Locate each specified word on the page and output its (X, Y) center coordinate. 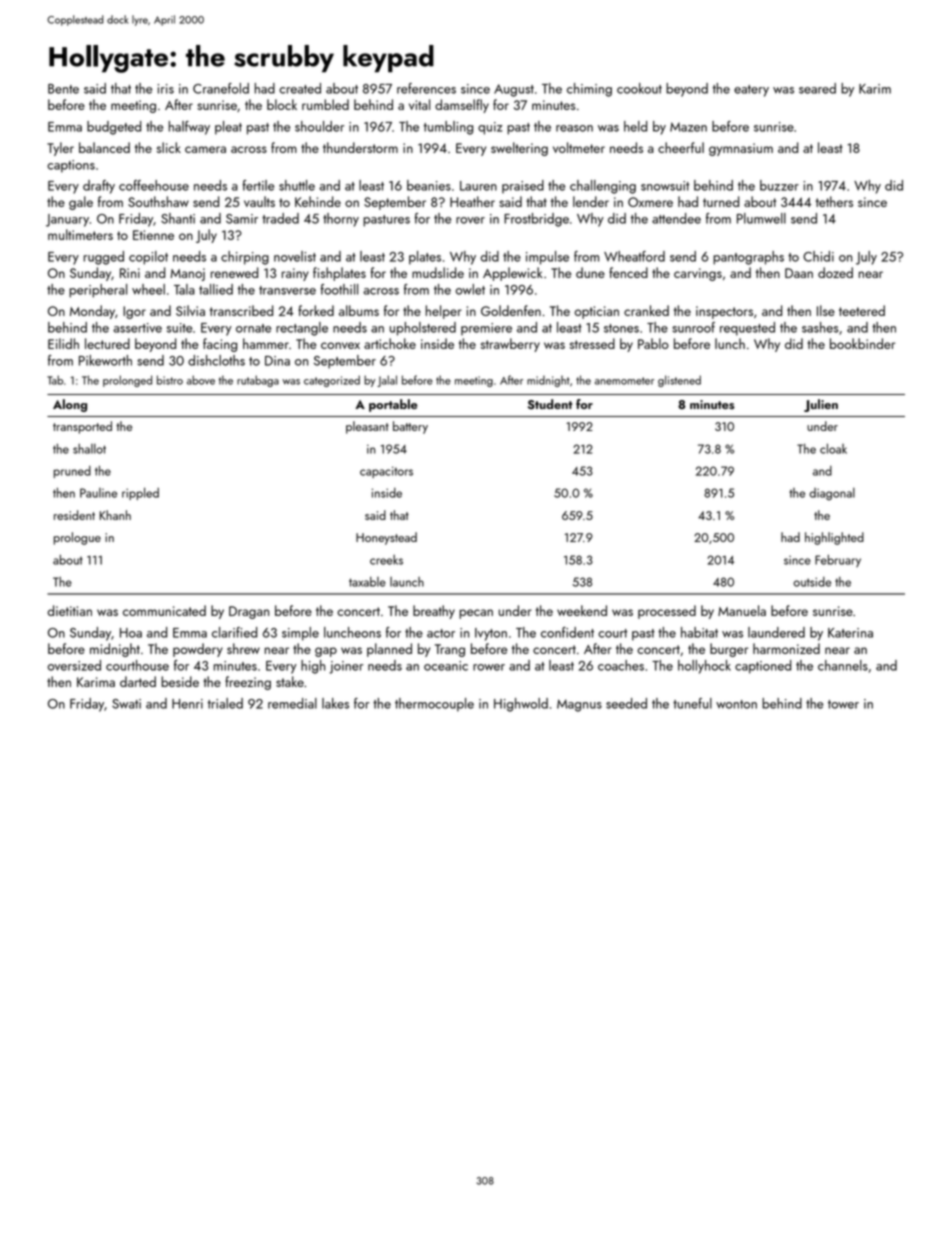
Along (70, 405)
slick (169, 147)
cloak (833, 448)
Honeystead (386, 538)
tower (843, 704)
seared (817, 88)
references (426, 88)
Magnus (579, 705)
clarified (234, 632)
